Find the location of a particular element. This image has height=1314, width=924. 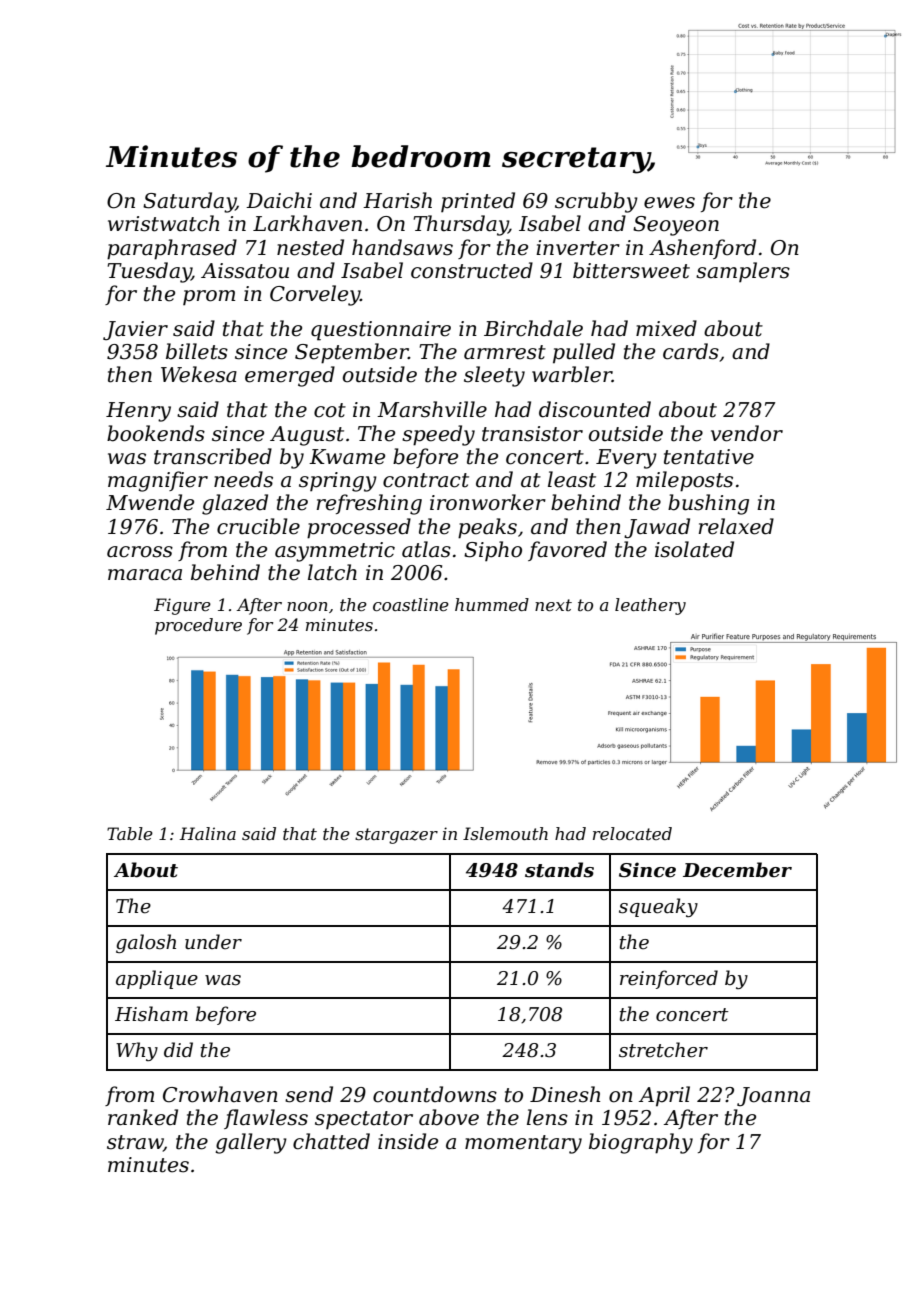

cot is located at coordinates (330, 410).
